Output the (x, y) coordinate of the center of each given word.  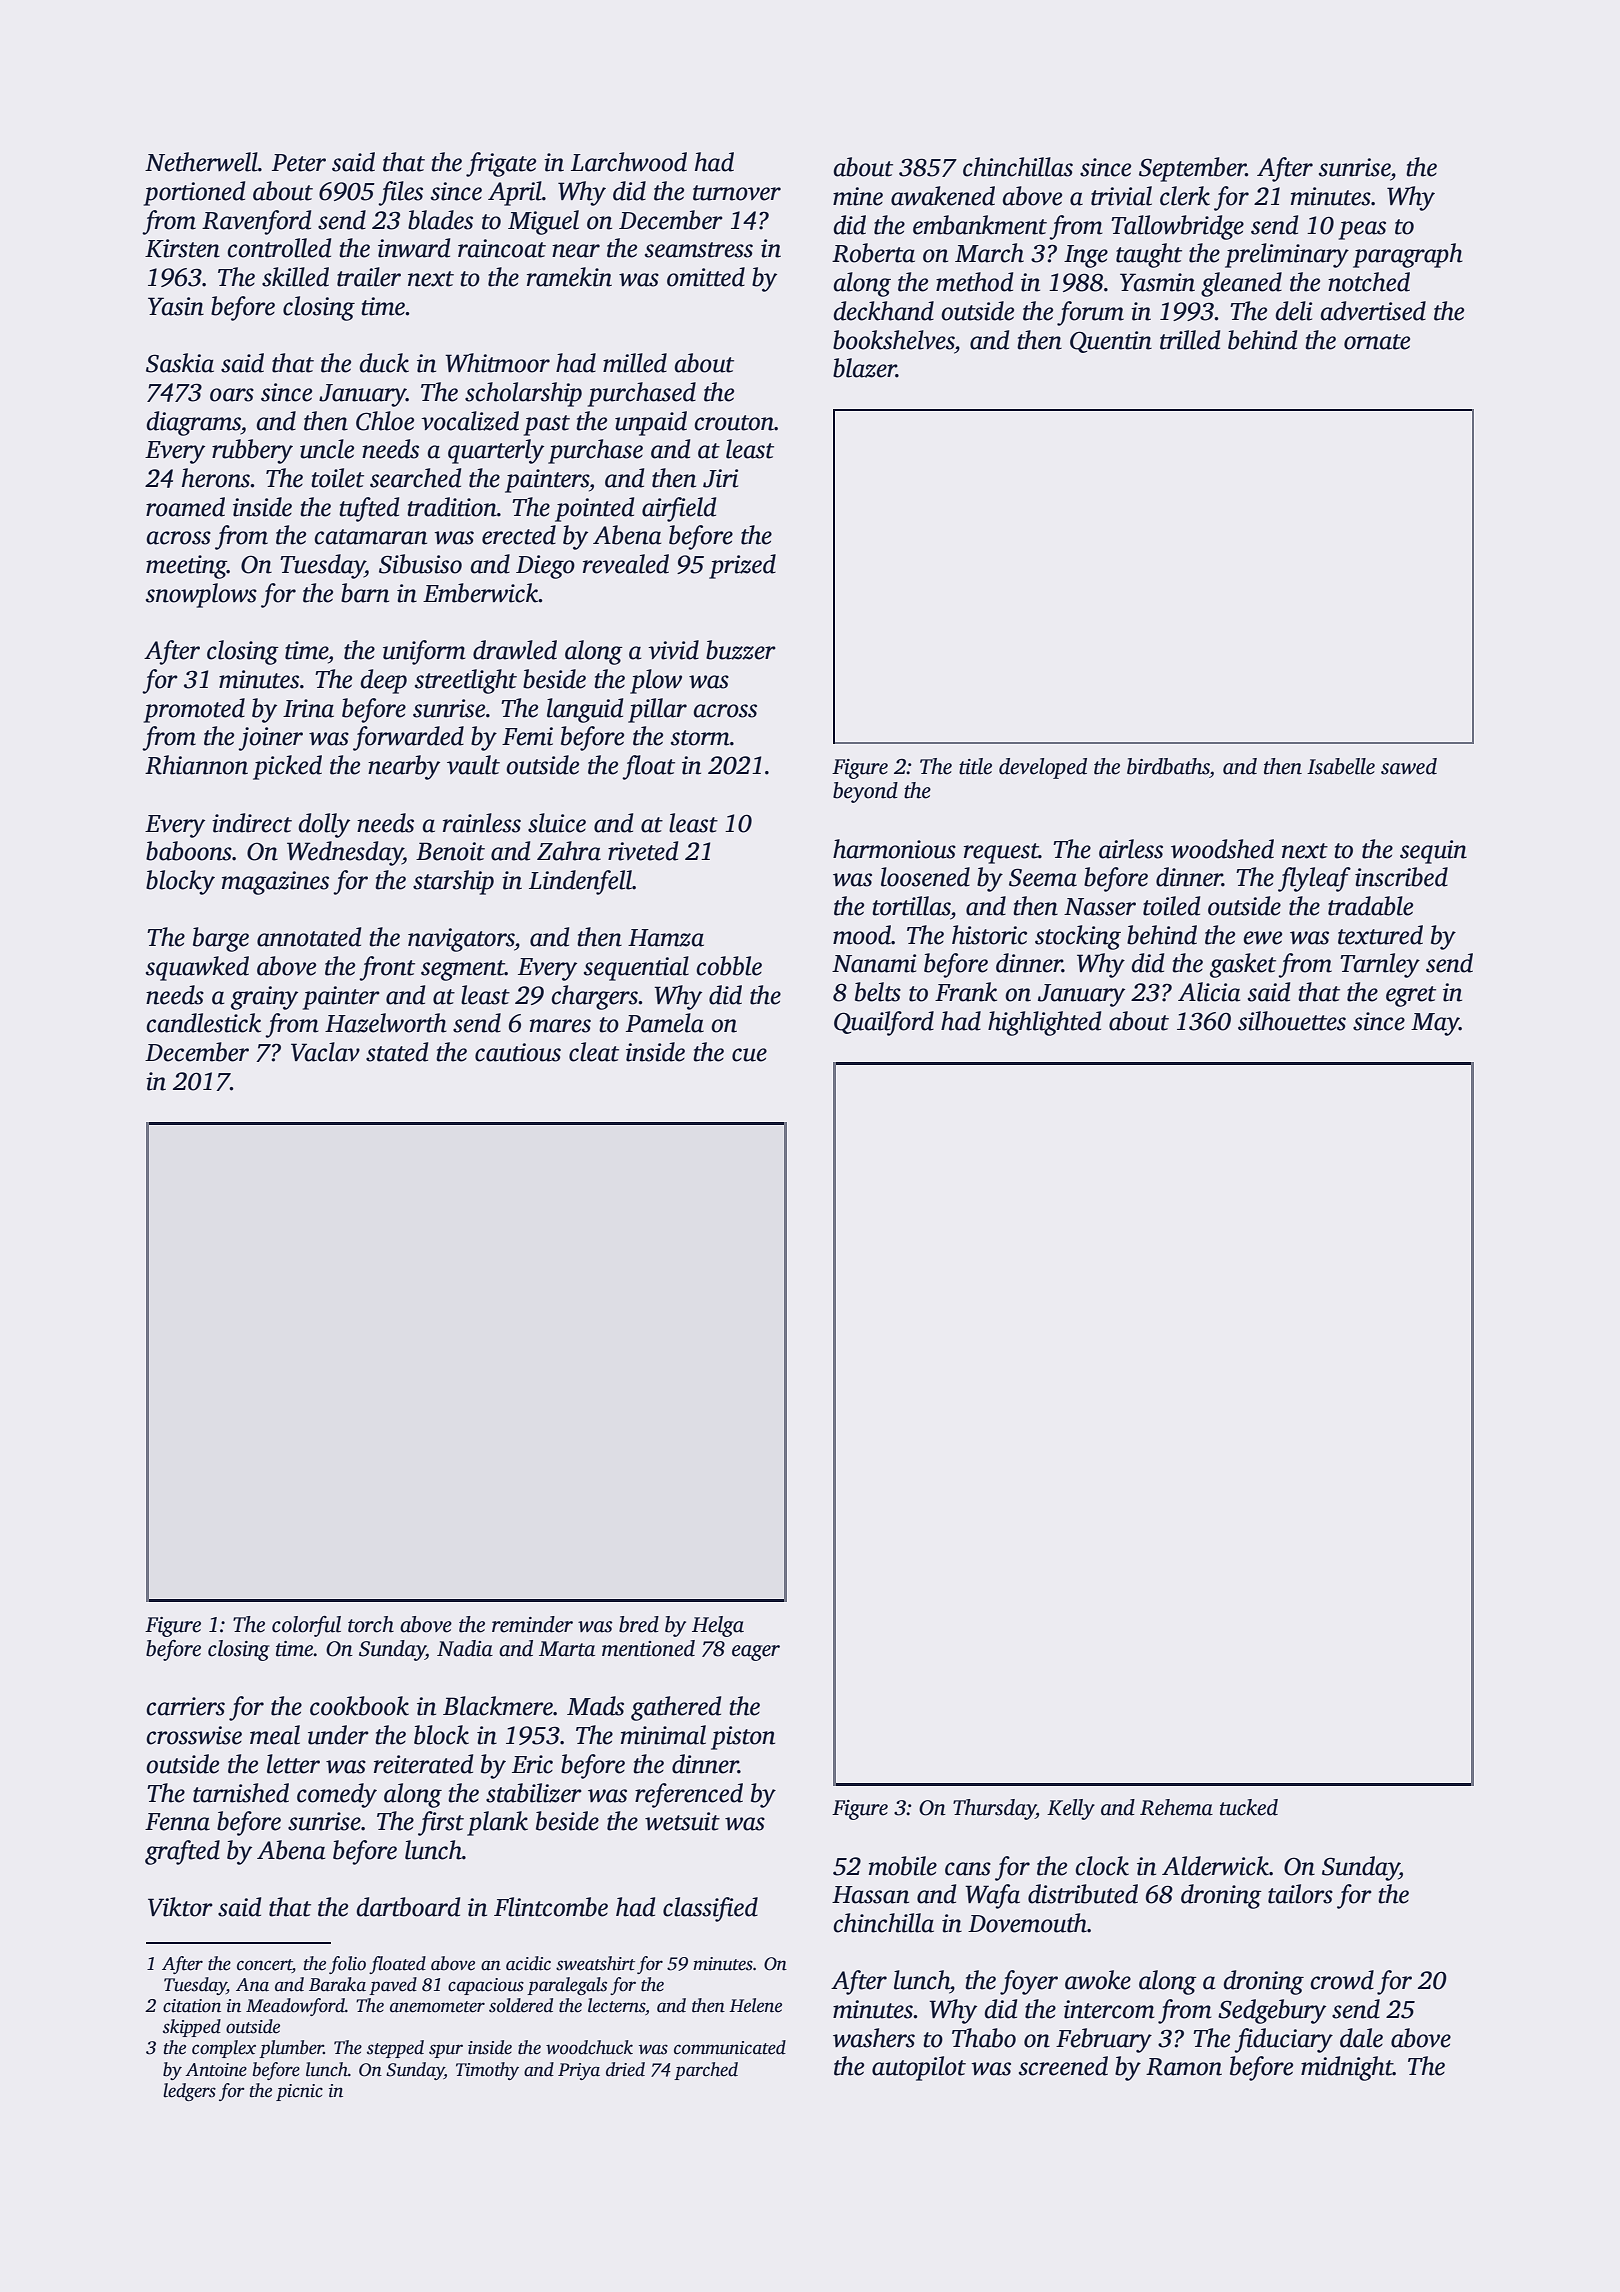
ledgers (189, 2092)
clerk (1185, 196)
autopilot (919, 2068)
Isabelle (1341, 766)
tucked (1249, 1807)
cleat (594, 1052)
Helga (718, 1626)
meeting (186, 567)
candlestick (203, 1023)
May (1435, 1024)
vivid (673, 650)
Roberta (873, 253)
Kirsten (182, 248)
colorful (306, 1626)
